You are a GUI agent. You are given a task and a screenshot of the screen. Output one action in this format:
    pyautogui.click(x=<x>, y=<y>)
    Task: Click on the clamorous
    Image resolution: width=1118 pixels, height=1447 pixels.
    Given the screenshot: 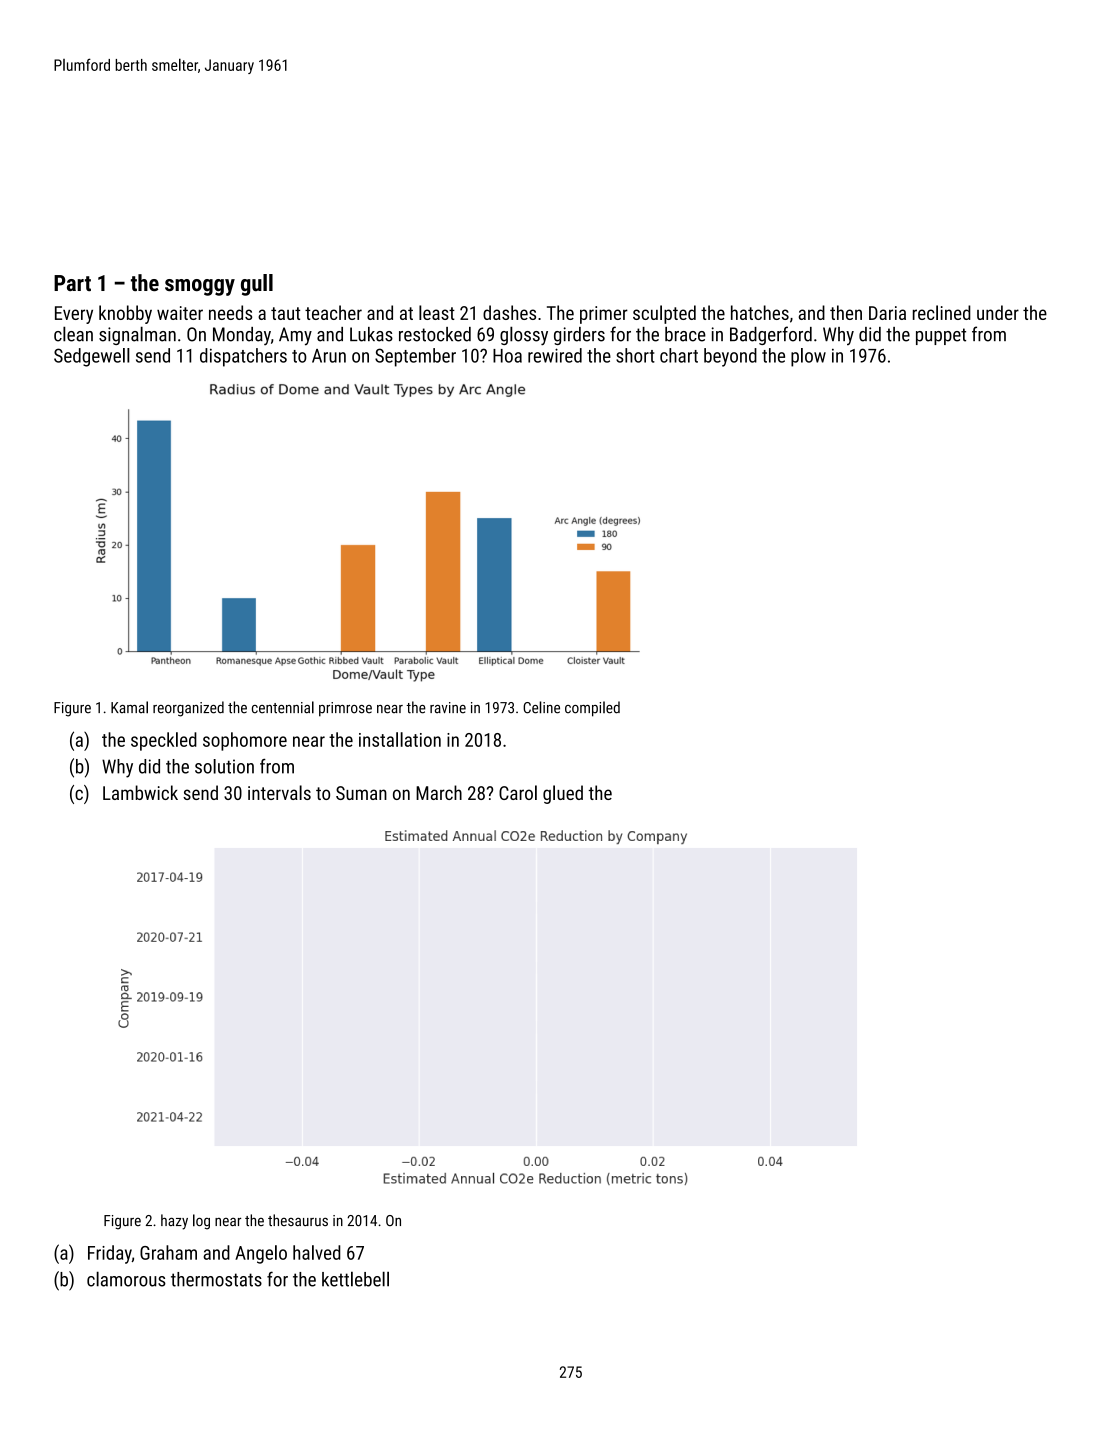 What is the action you would take?
    pyautogui.click(x=126, y=1279)
